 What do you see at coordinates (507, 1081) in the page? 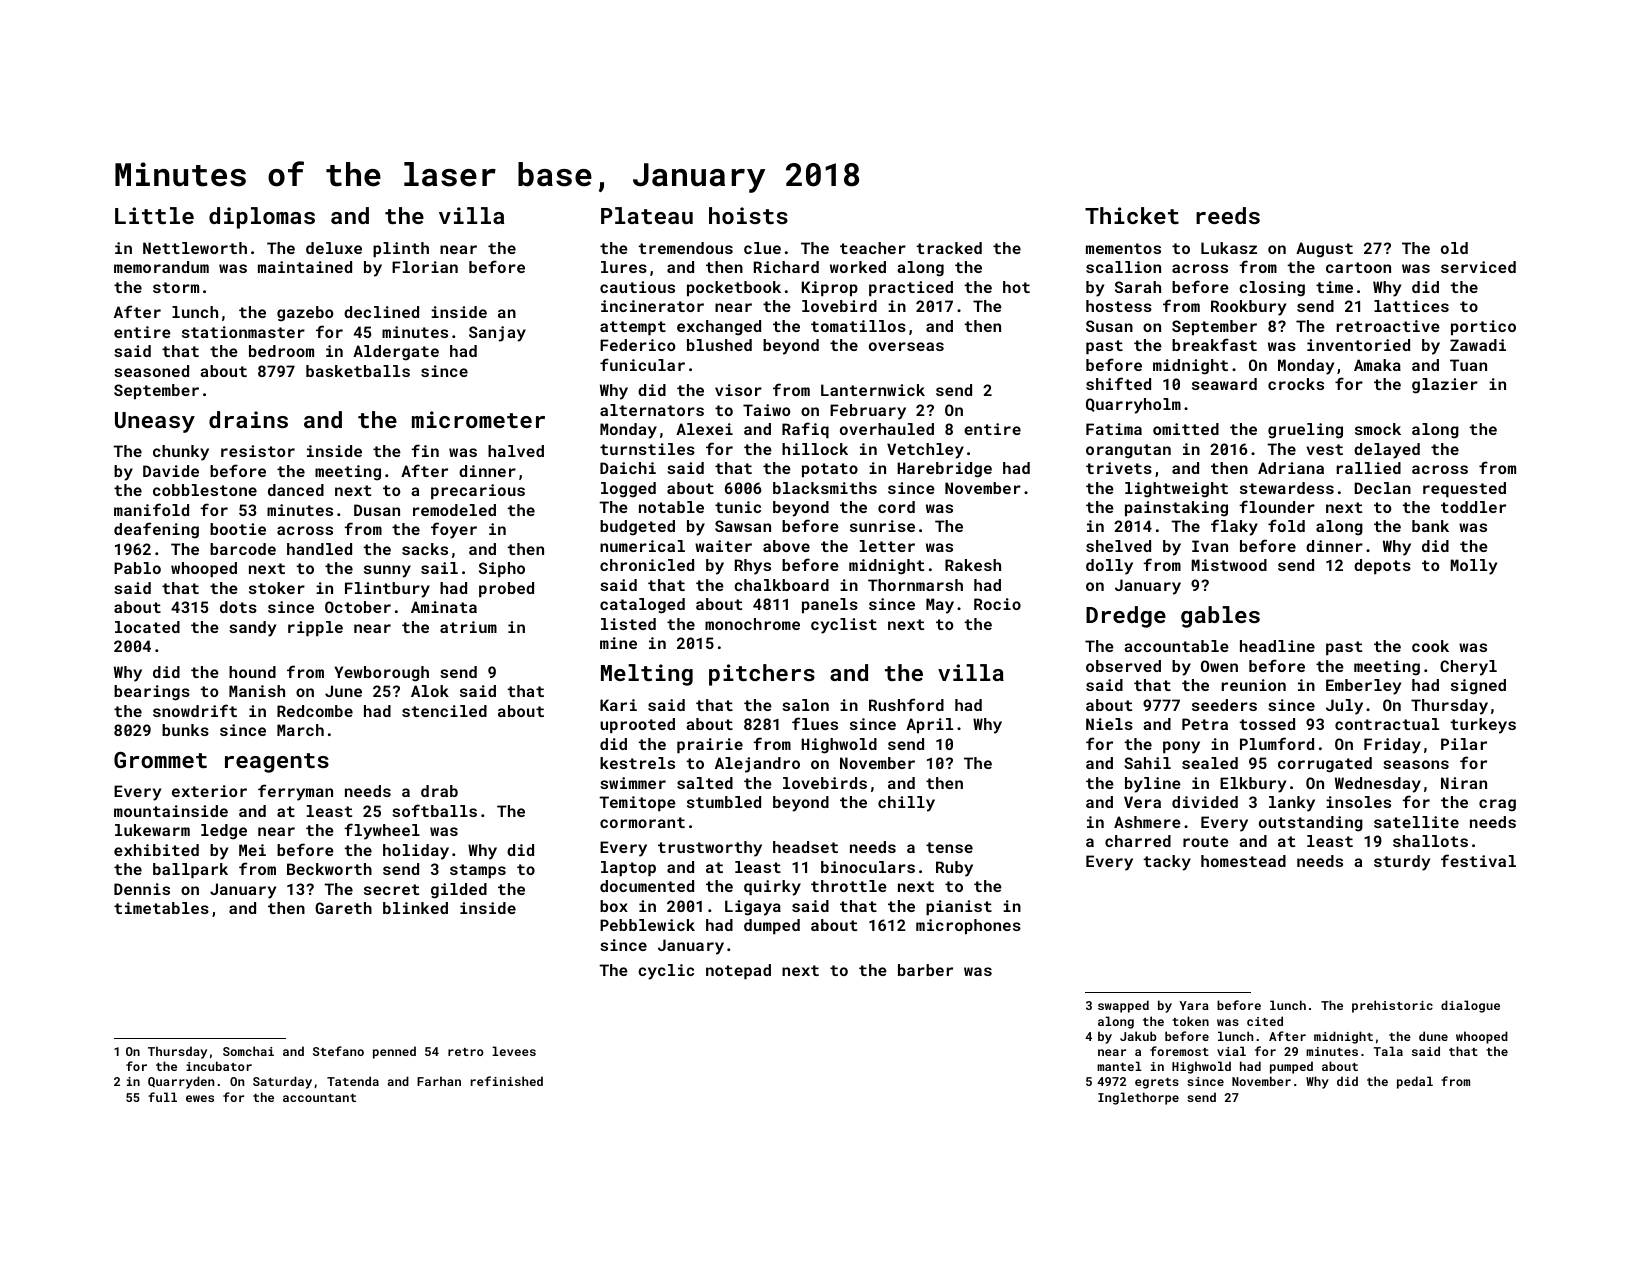
I see `refinished` at bounding box center [507, 1081].
